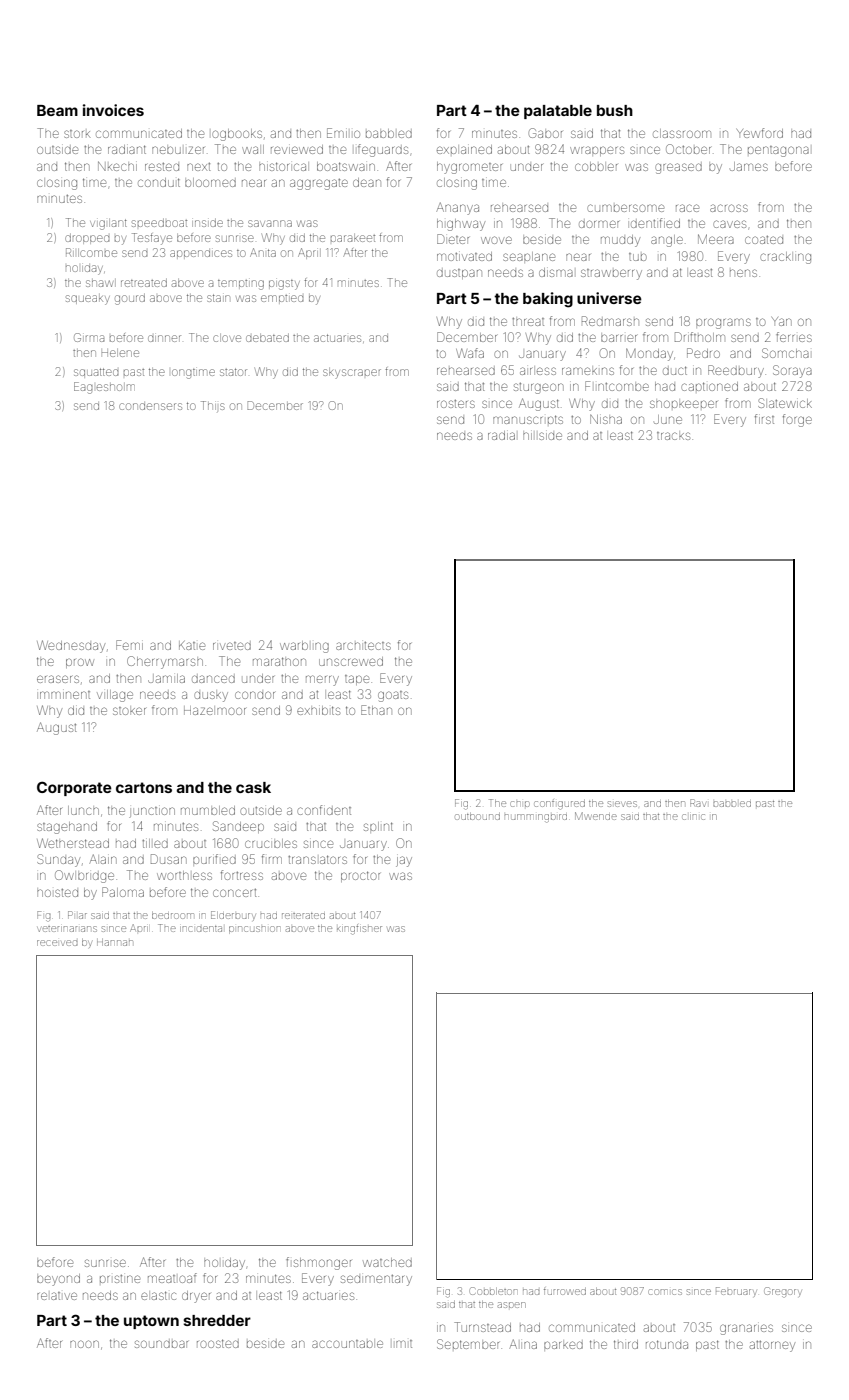 The image size is (849, 1400). I want to click on furrowed, so click(565, 1291).
